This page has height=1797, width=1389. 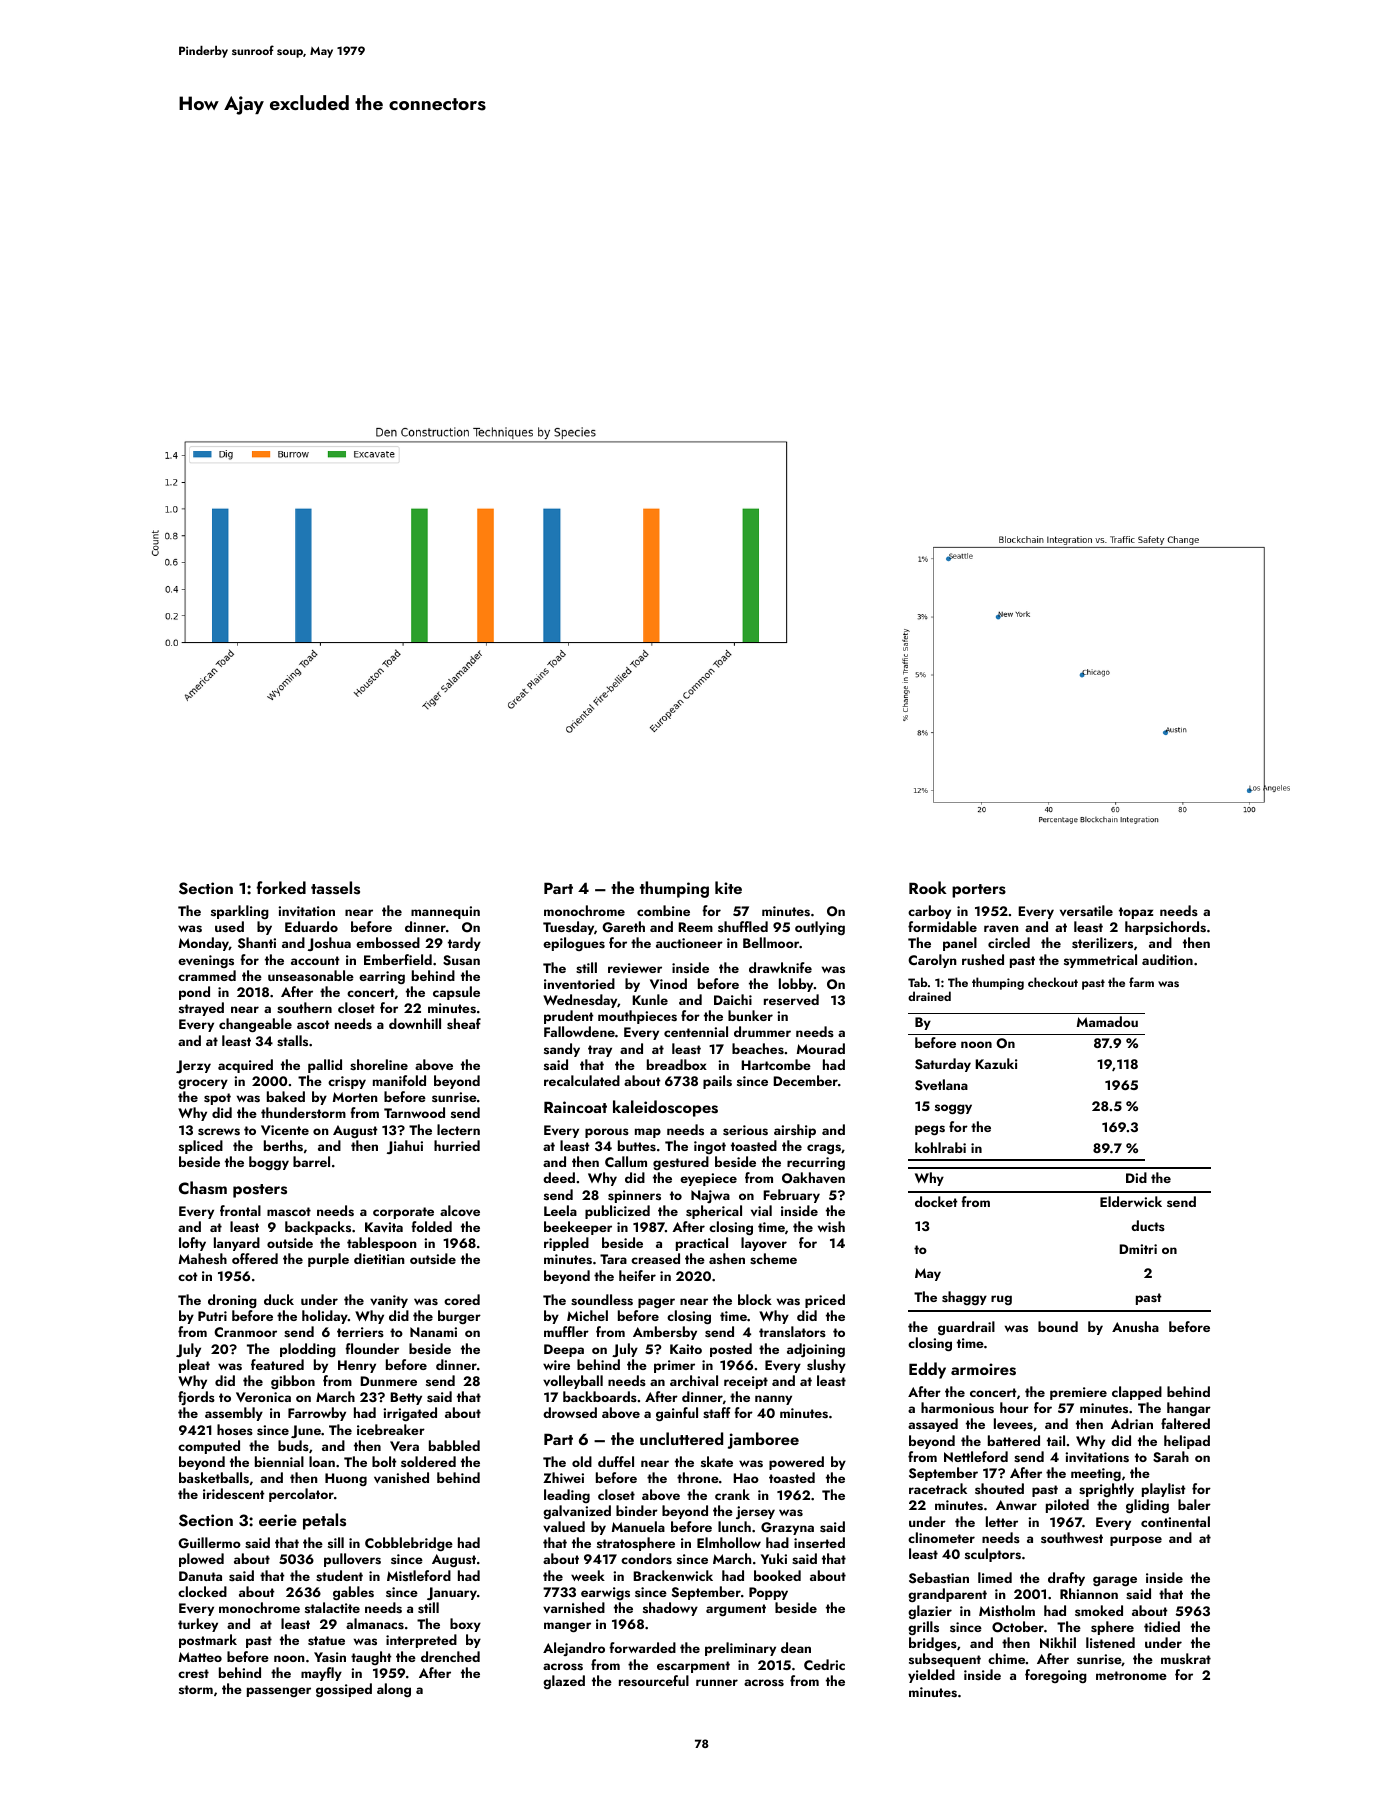 What do you see at coordinates (281, 887) in the page?
I see `forked` at bounding box center [281, 887].
